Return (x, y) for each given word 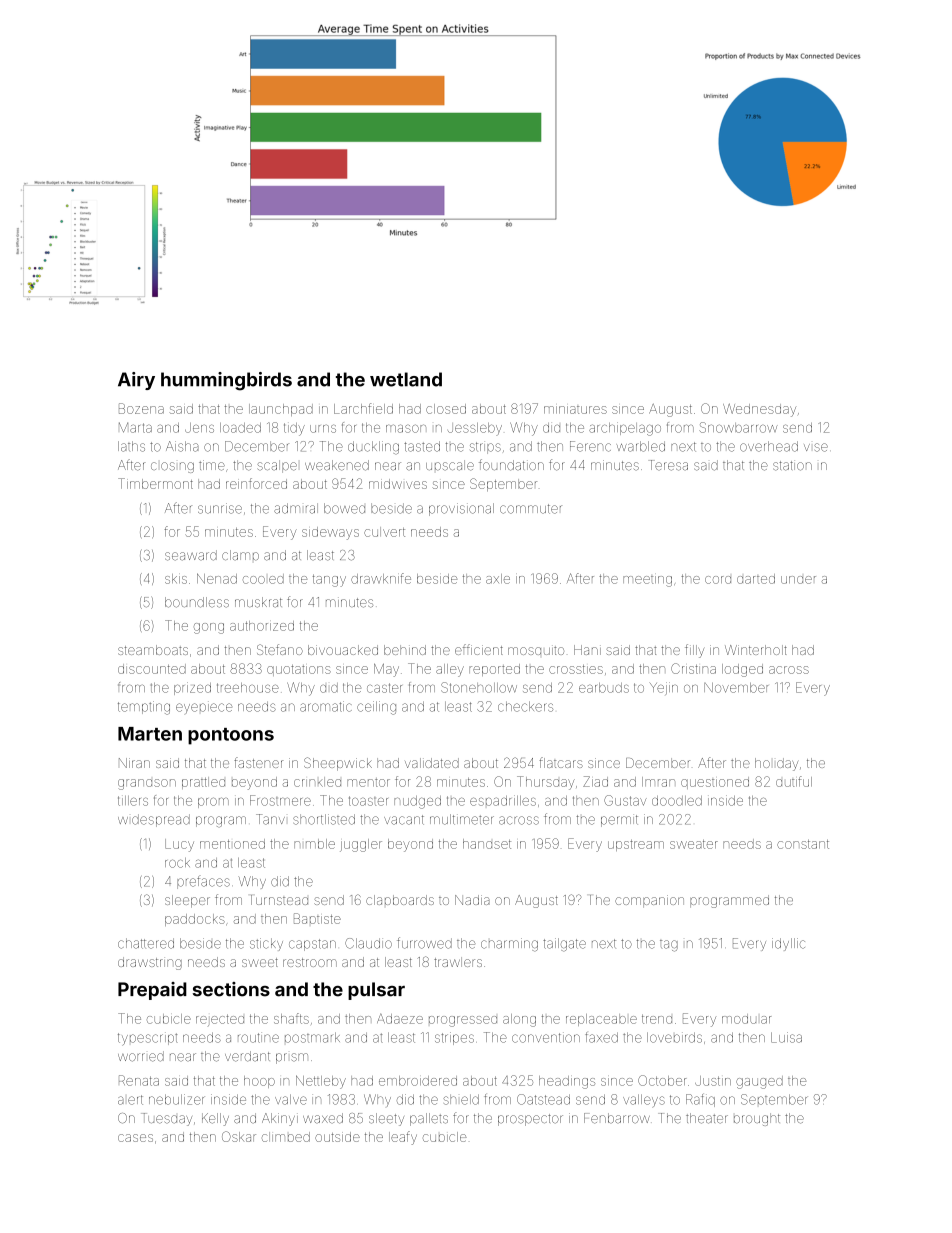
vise (816, 447)
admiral (296, 508)
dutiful (794, 781)
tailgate (564, 945)
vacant (404, 820)
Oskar (239, 1136)
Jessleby (475, 429)
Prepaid (152, 991)
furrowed (424, 943)
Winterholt (756, 650)
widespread (154, 820)
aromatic (326, 706)
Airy (136, 381)
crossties (576, 669)
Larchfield (363, 408)
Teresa (668, 465)
